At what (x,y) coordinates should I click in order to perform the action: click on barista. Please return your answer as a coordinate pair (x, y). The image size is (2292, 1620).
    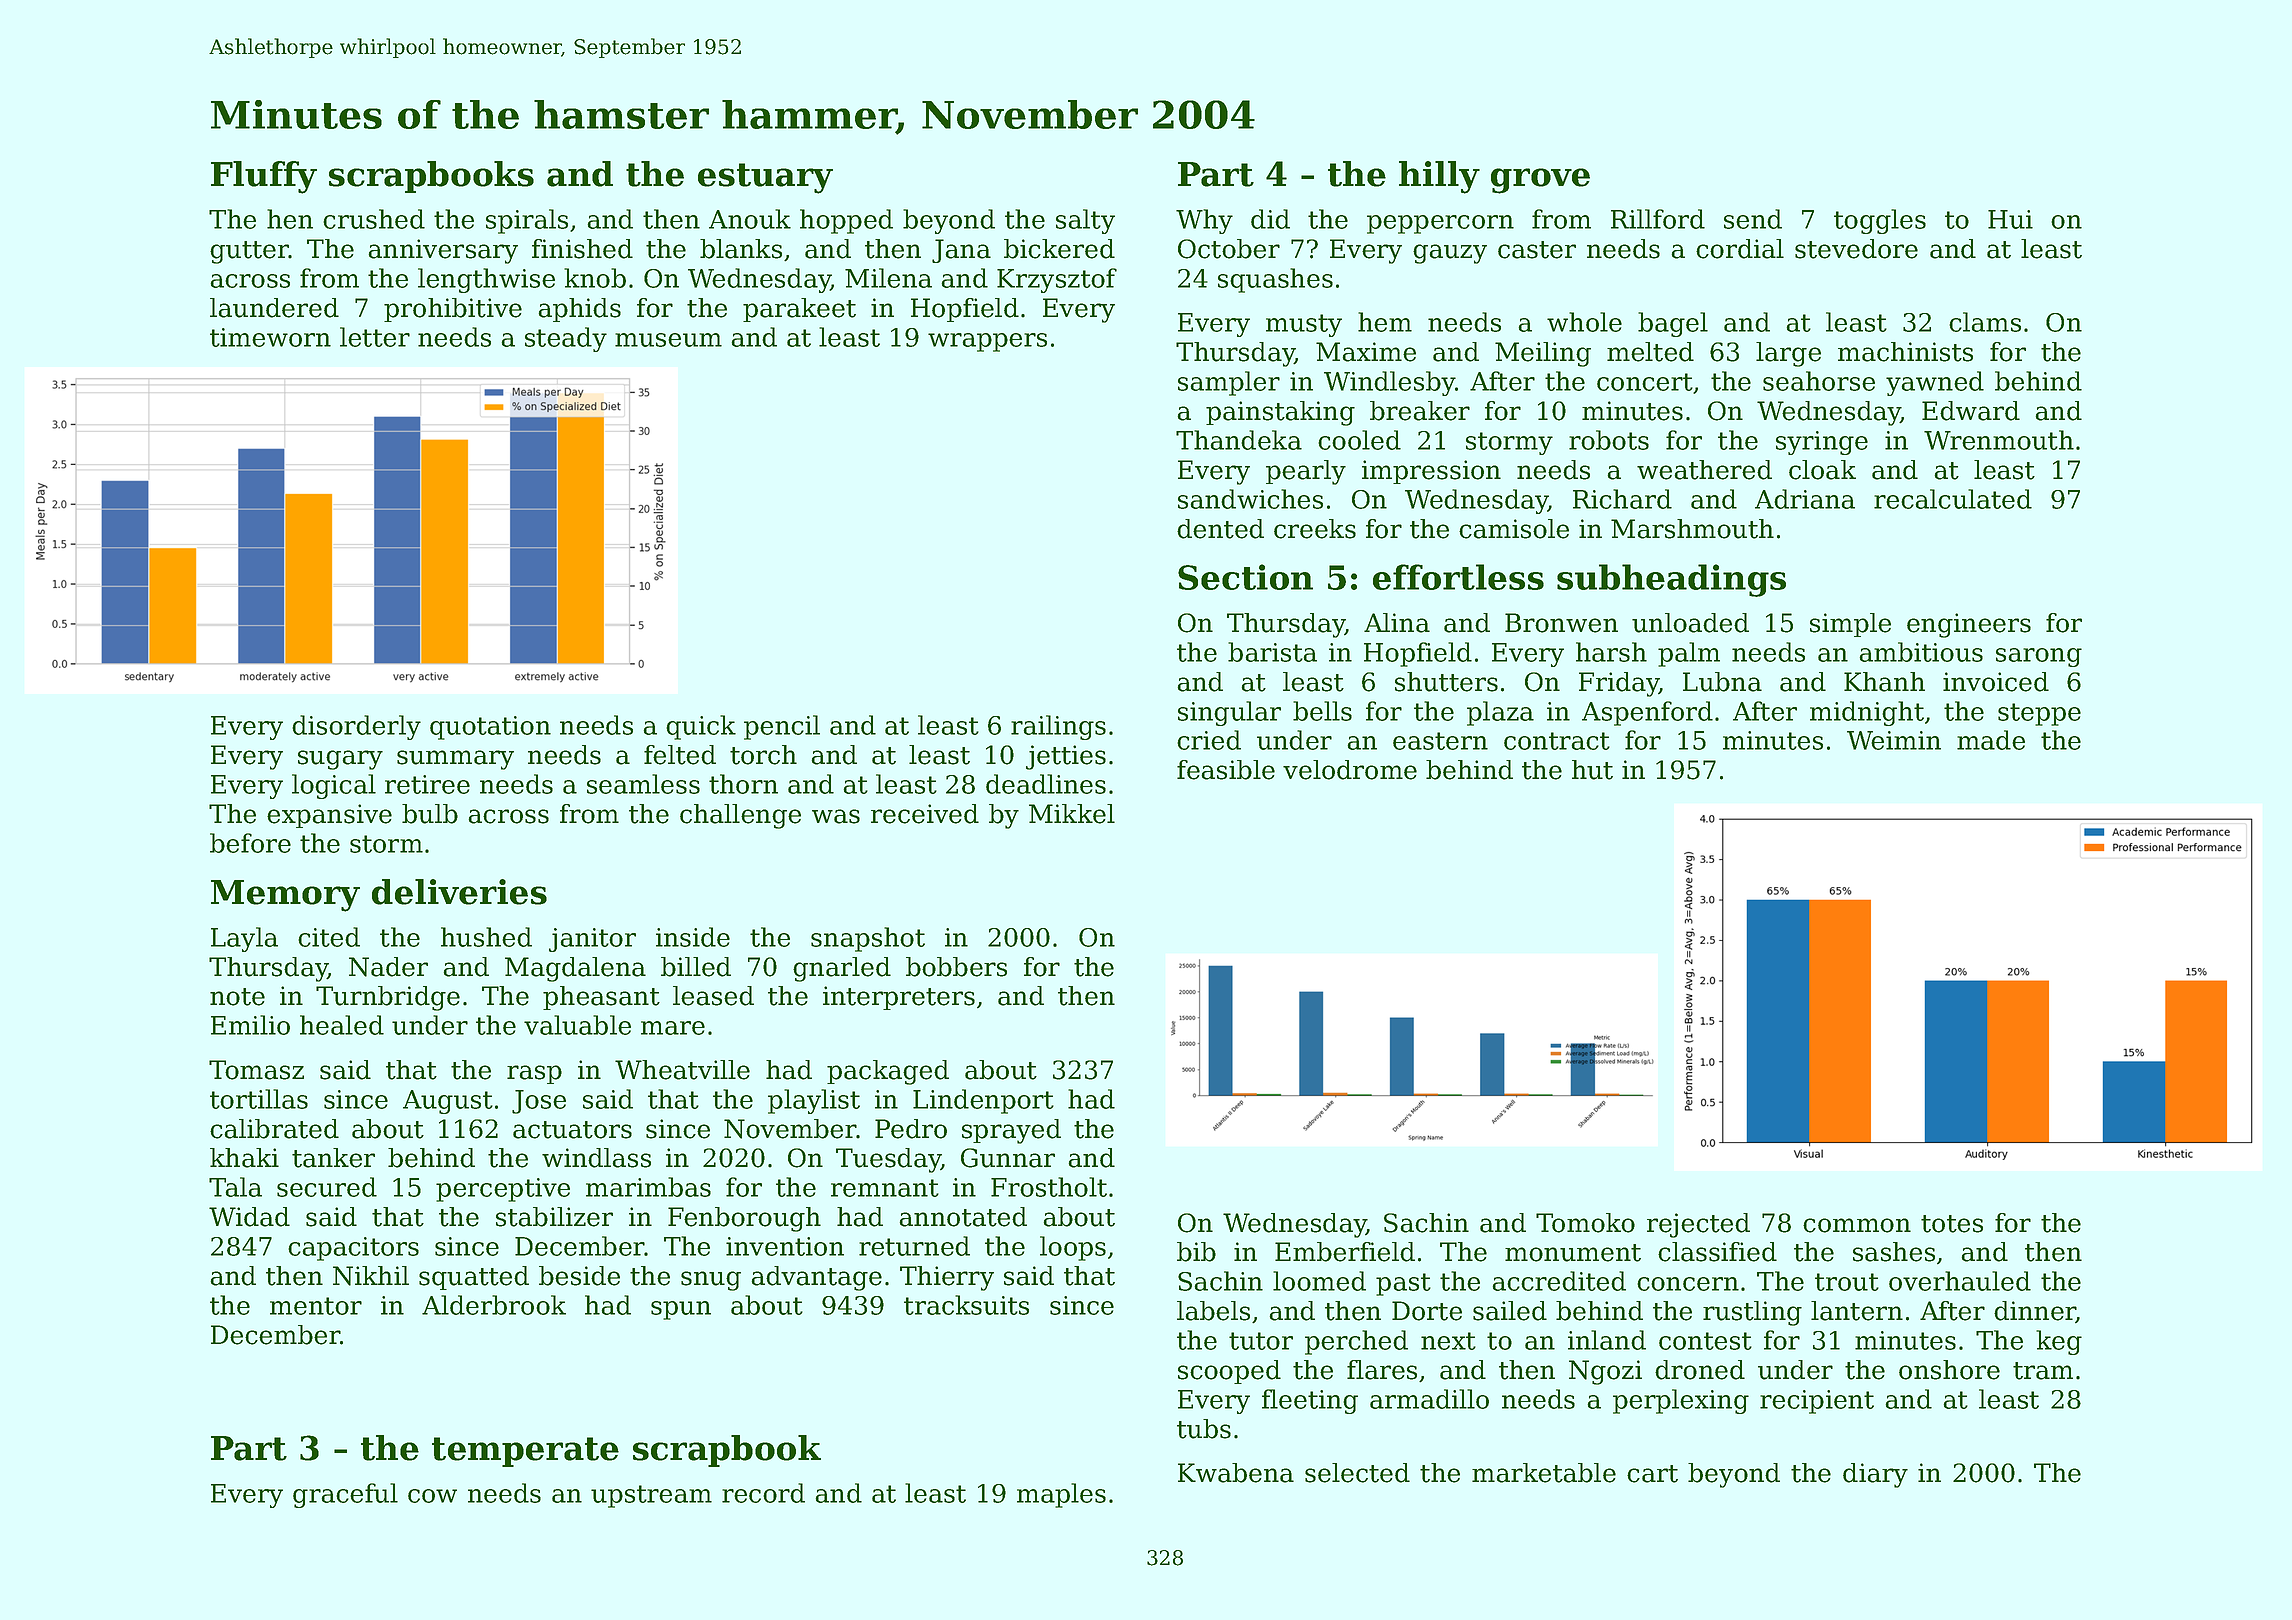
    Looking at the image, I should click on (1272, 652).
